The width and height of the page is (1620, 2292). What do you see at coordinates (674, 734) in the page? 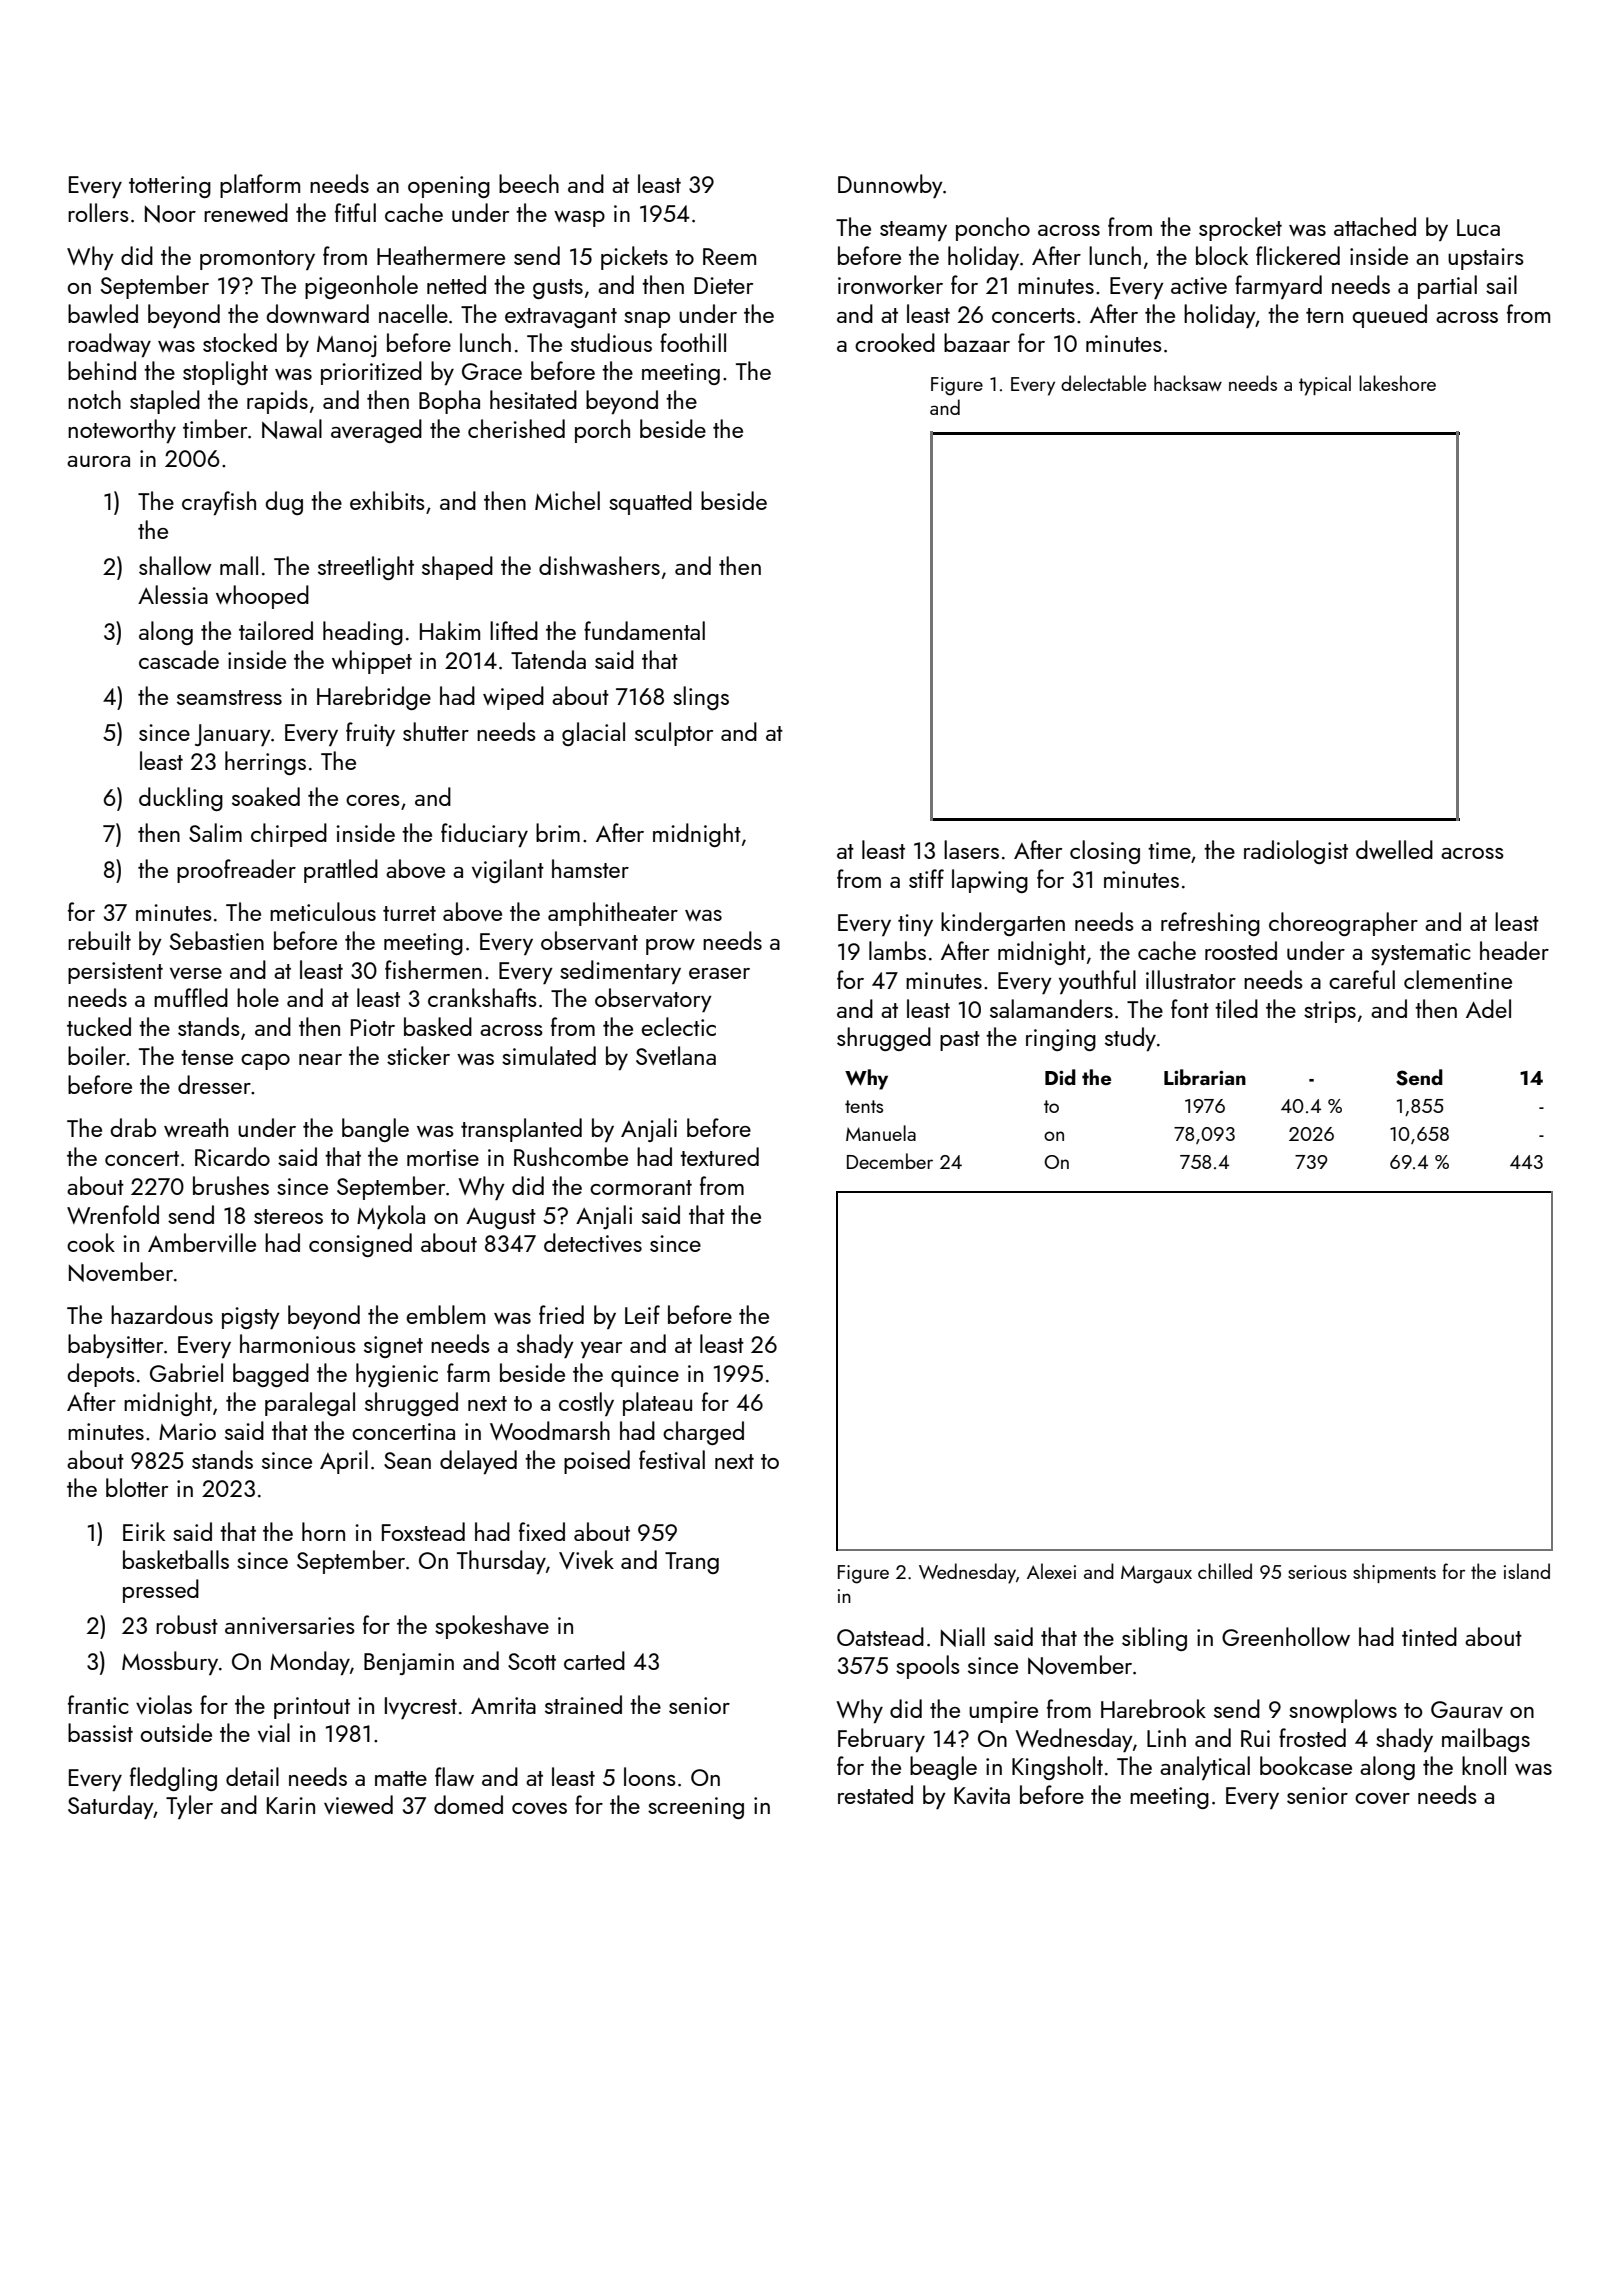
I see `sculptor` at bounding box center [674, 734].
